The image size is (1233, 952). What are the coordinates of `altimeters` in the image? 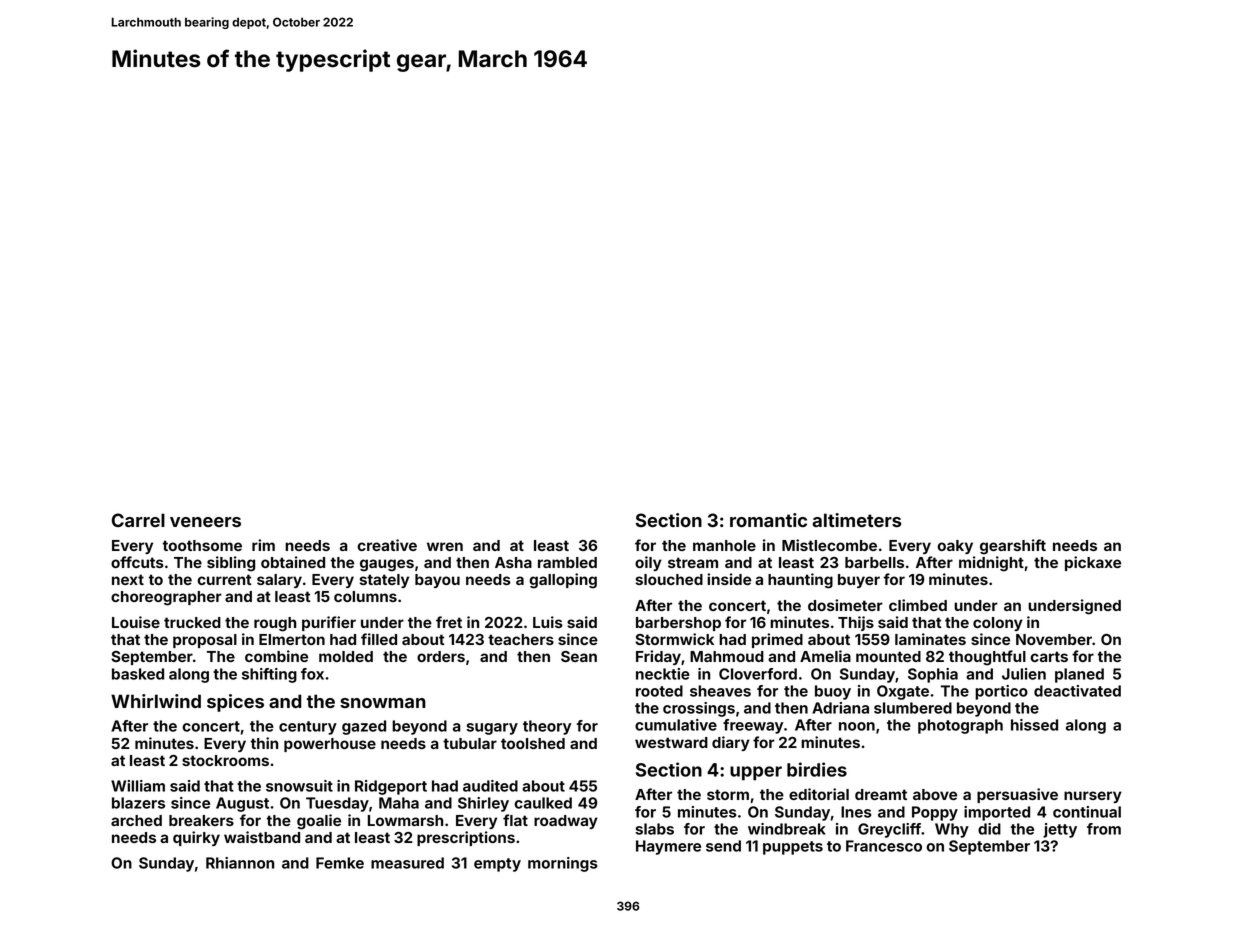 It's located at (856, 520).
